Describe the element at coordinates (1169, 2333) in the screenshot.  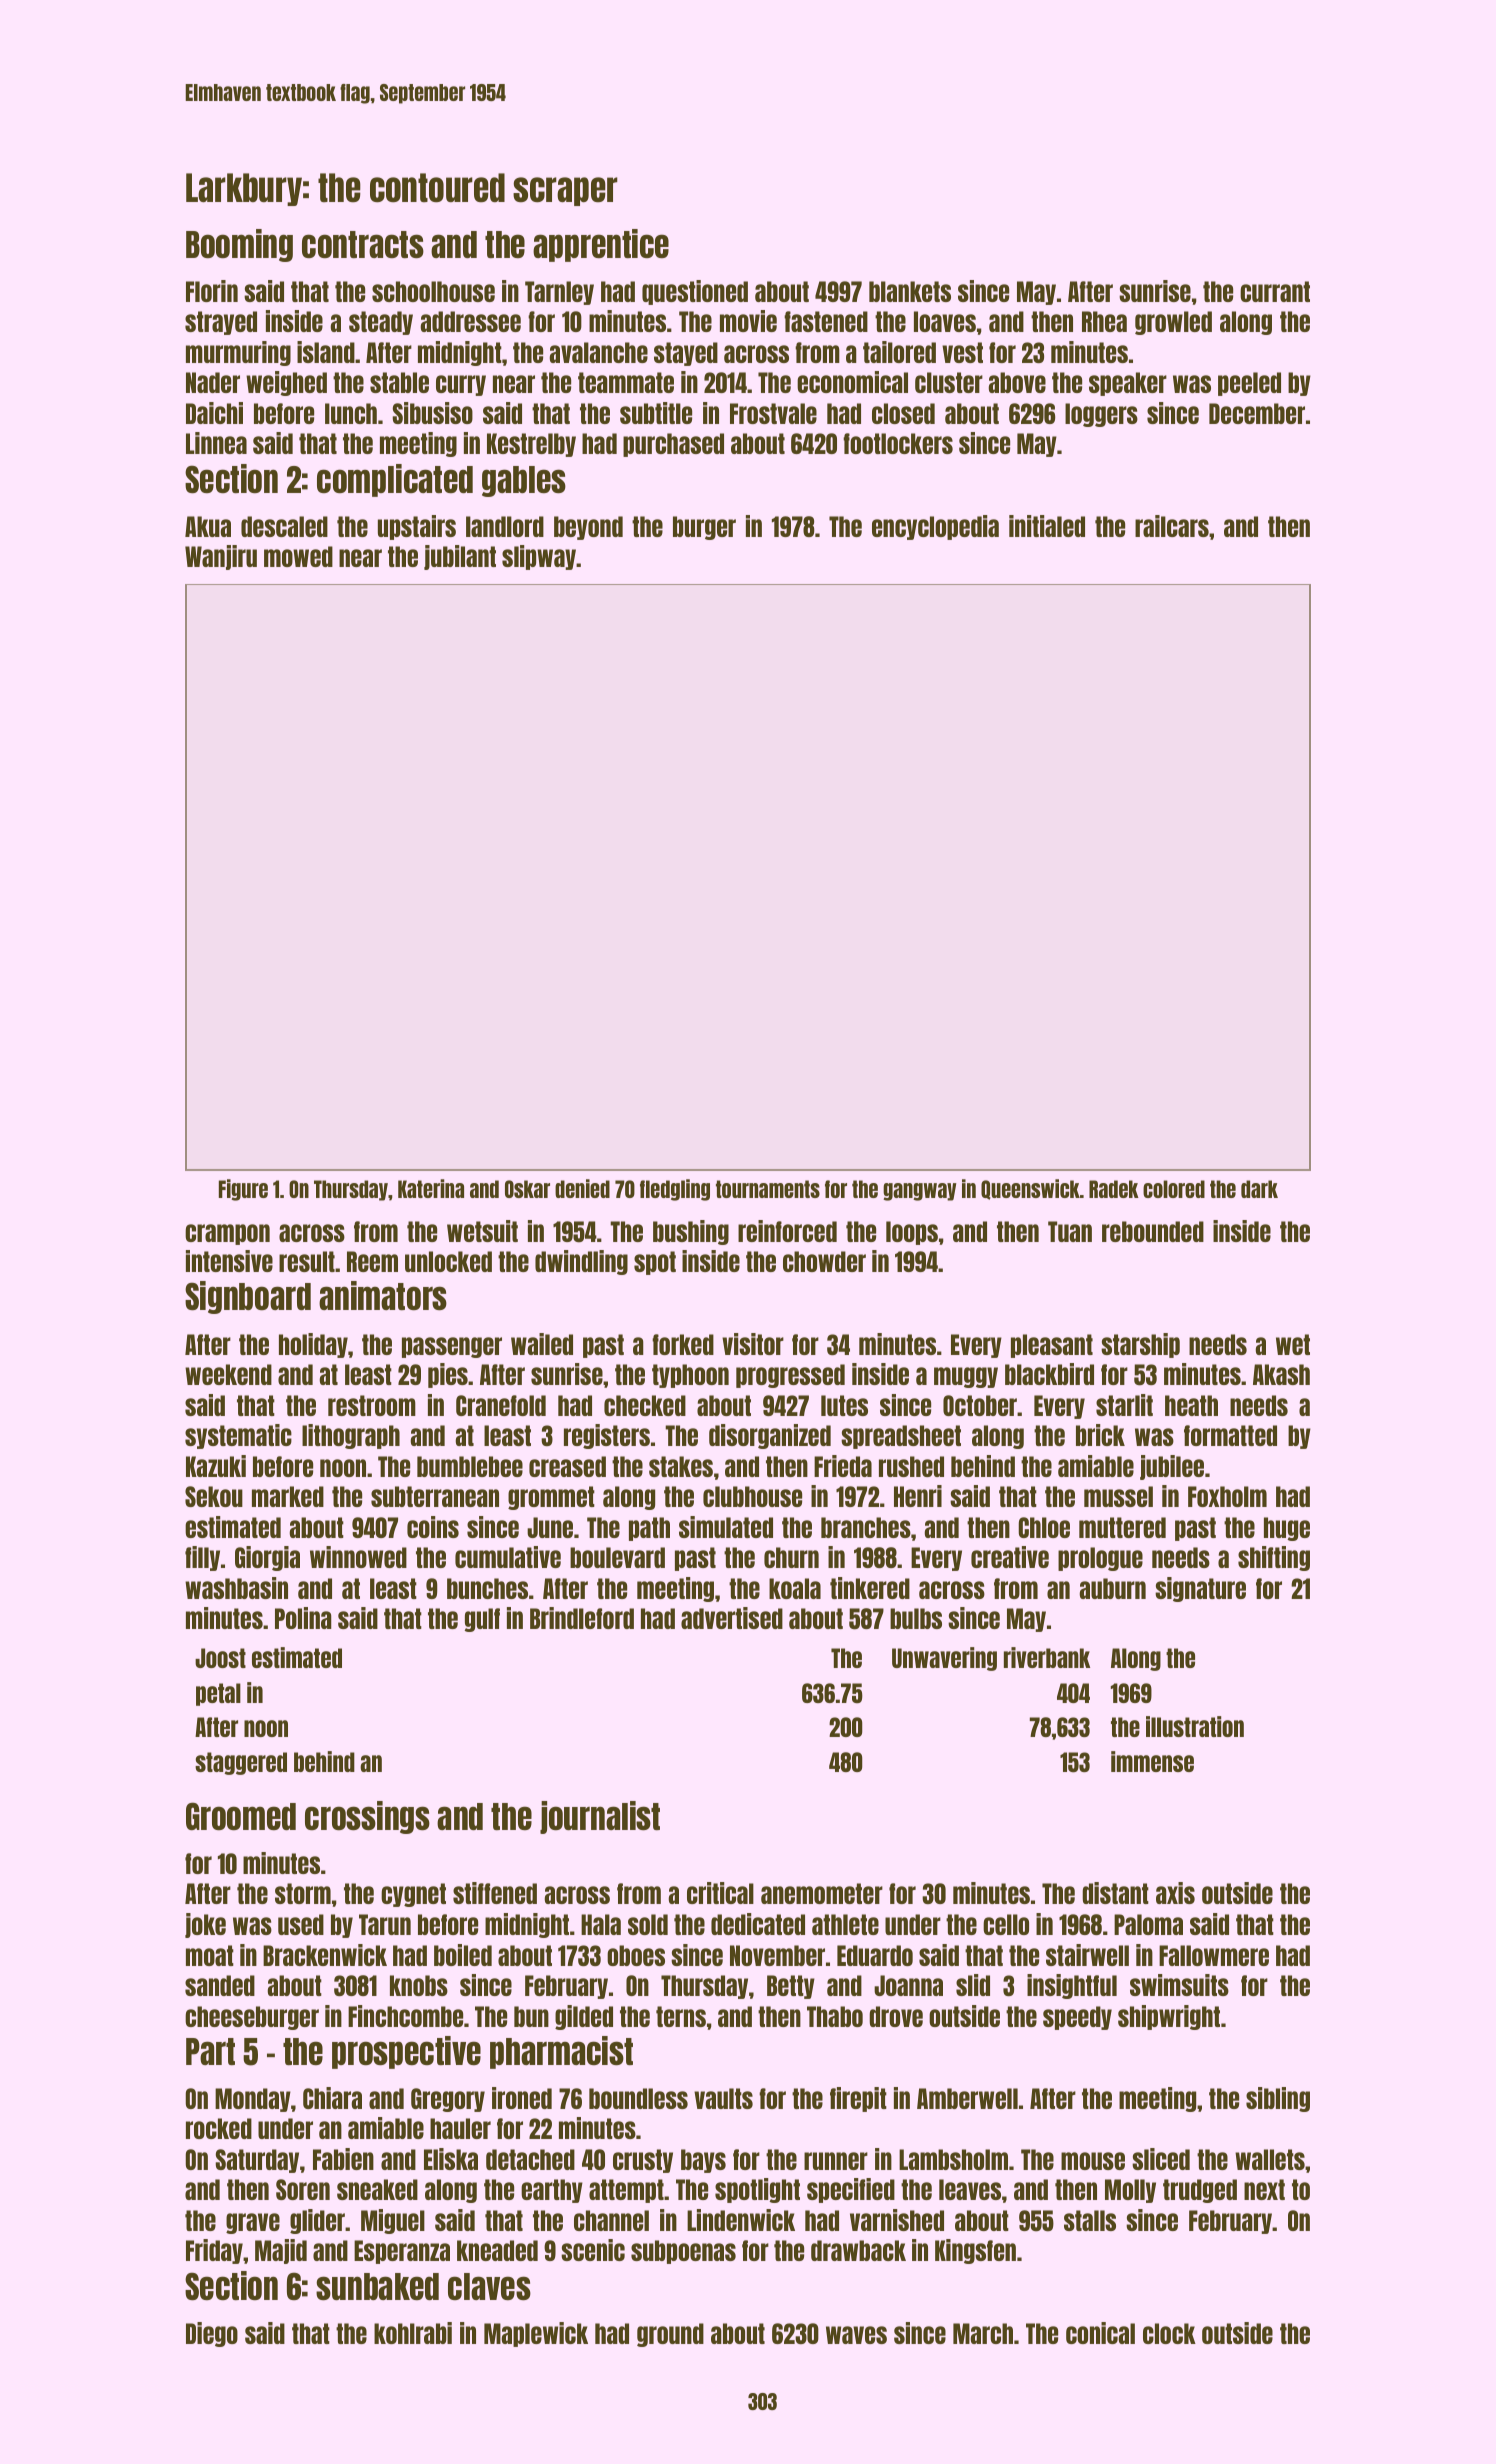
I see `clock` at that location.
